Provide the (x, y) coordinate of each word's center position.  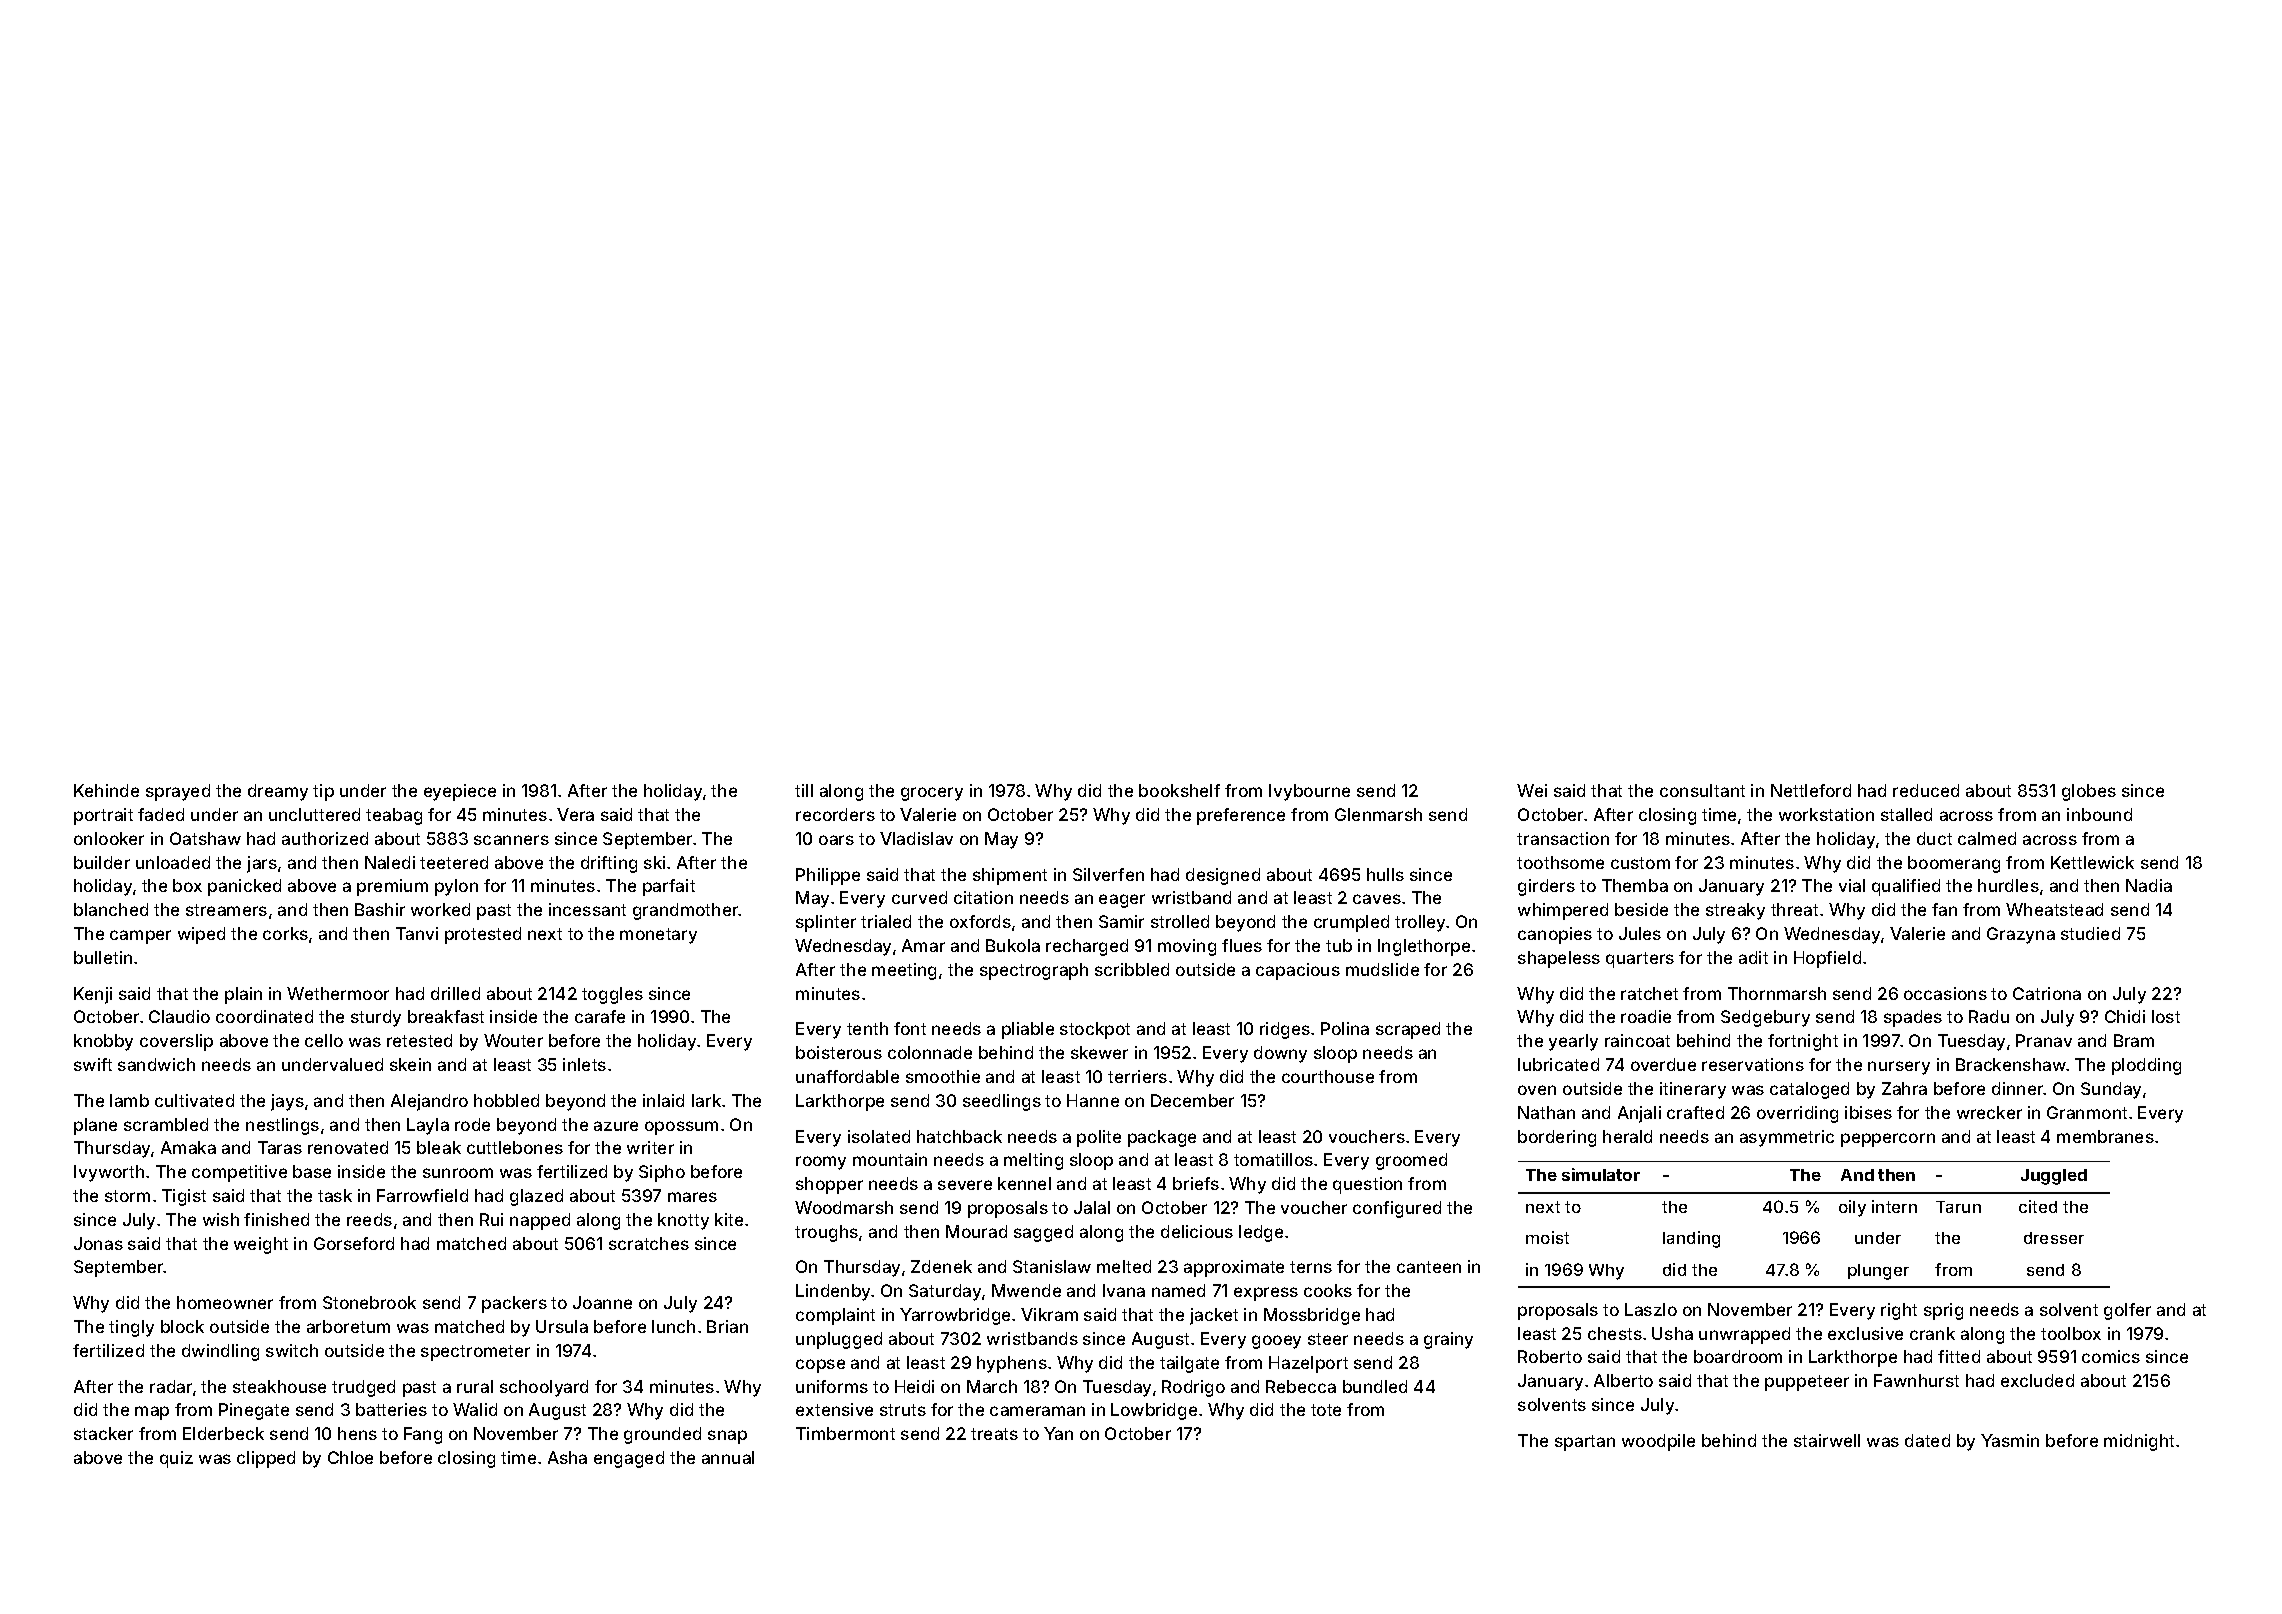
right (1899, 1311)
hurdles (2008, 885)
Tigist (184, 1197)
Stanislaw (1052, 1266)
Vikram (1049, 1314)
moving (1187, 947)
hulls (1385, 874)
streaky (1735, 911)
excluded (2037, 1380)
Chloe (350, 1457)
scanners (511, 840)
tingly (131, 1328)
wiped (201, 935)
